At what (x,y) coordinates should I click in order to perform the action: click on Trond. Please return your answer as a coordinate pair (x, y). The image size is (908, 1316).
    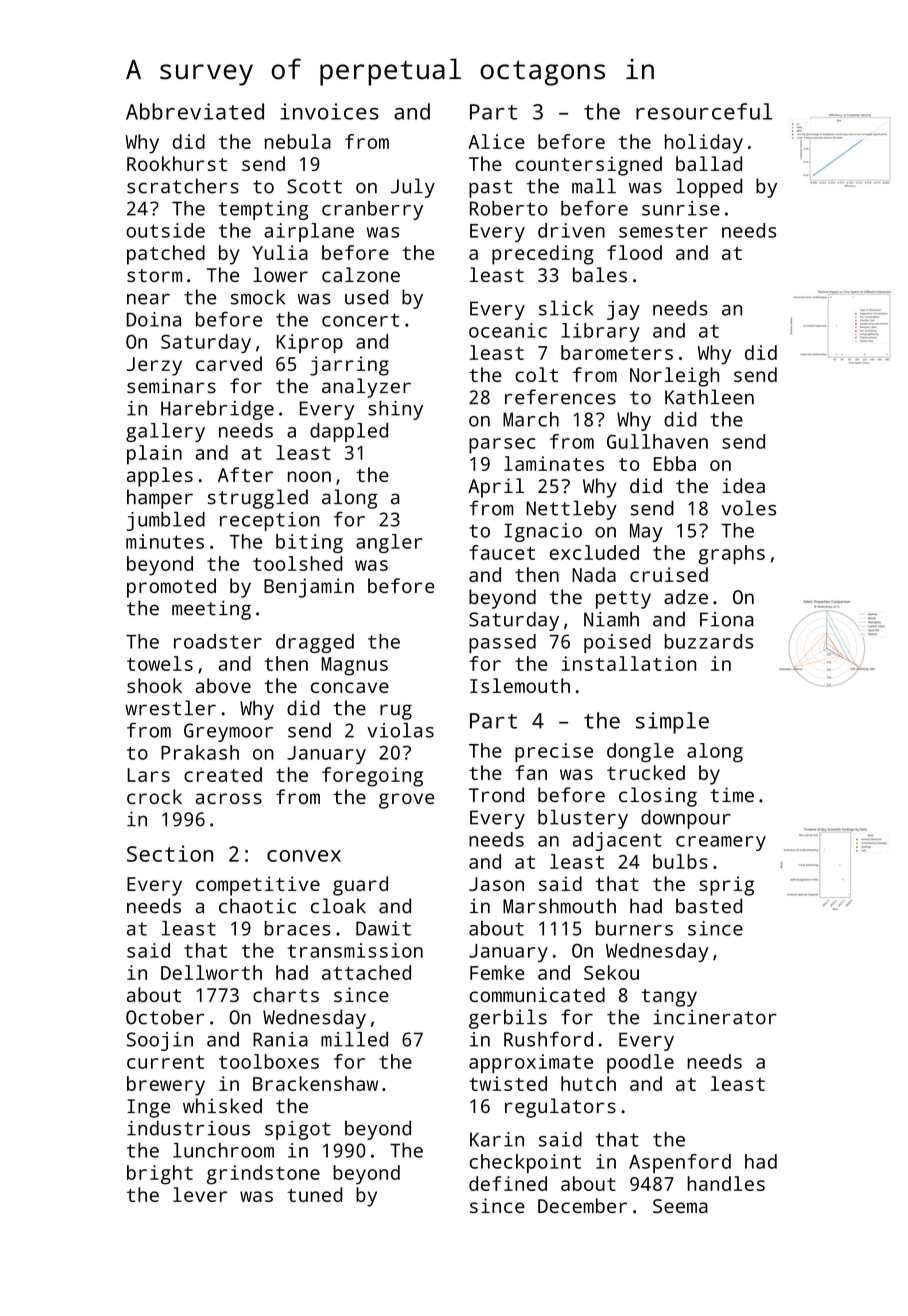
    Looking at the image, I should click on (496, 795).
